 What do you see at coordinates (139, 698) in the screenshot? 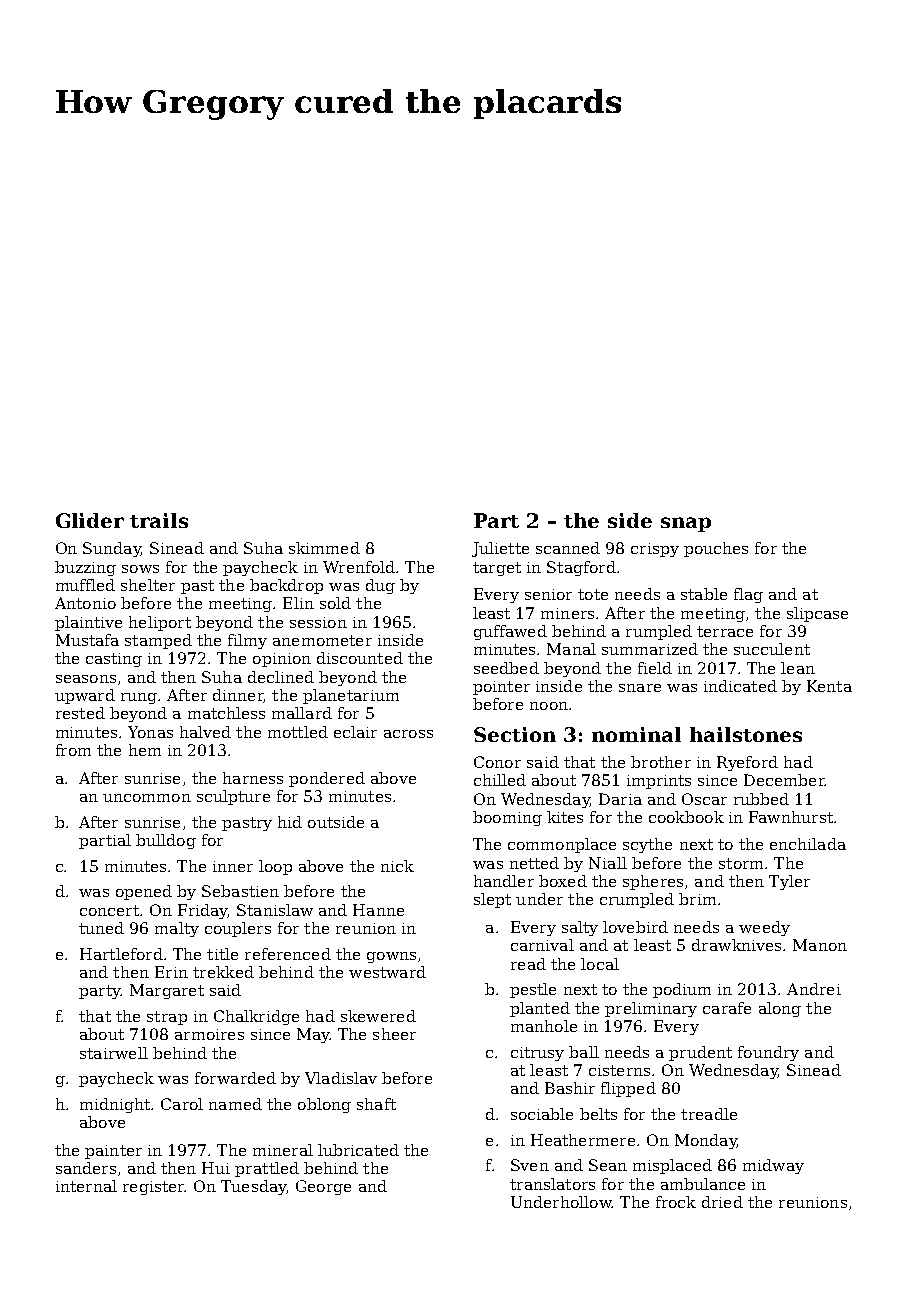
I see `rung` at bounding box center [139, 698].
